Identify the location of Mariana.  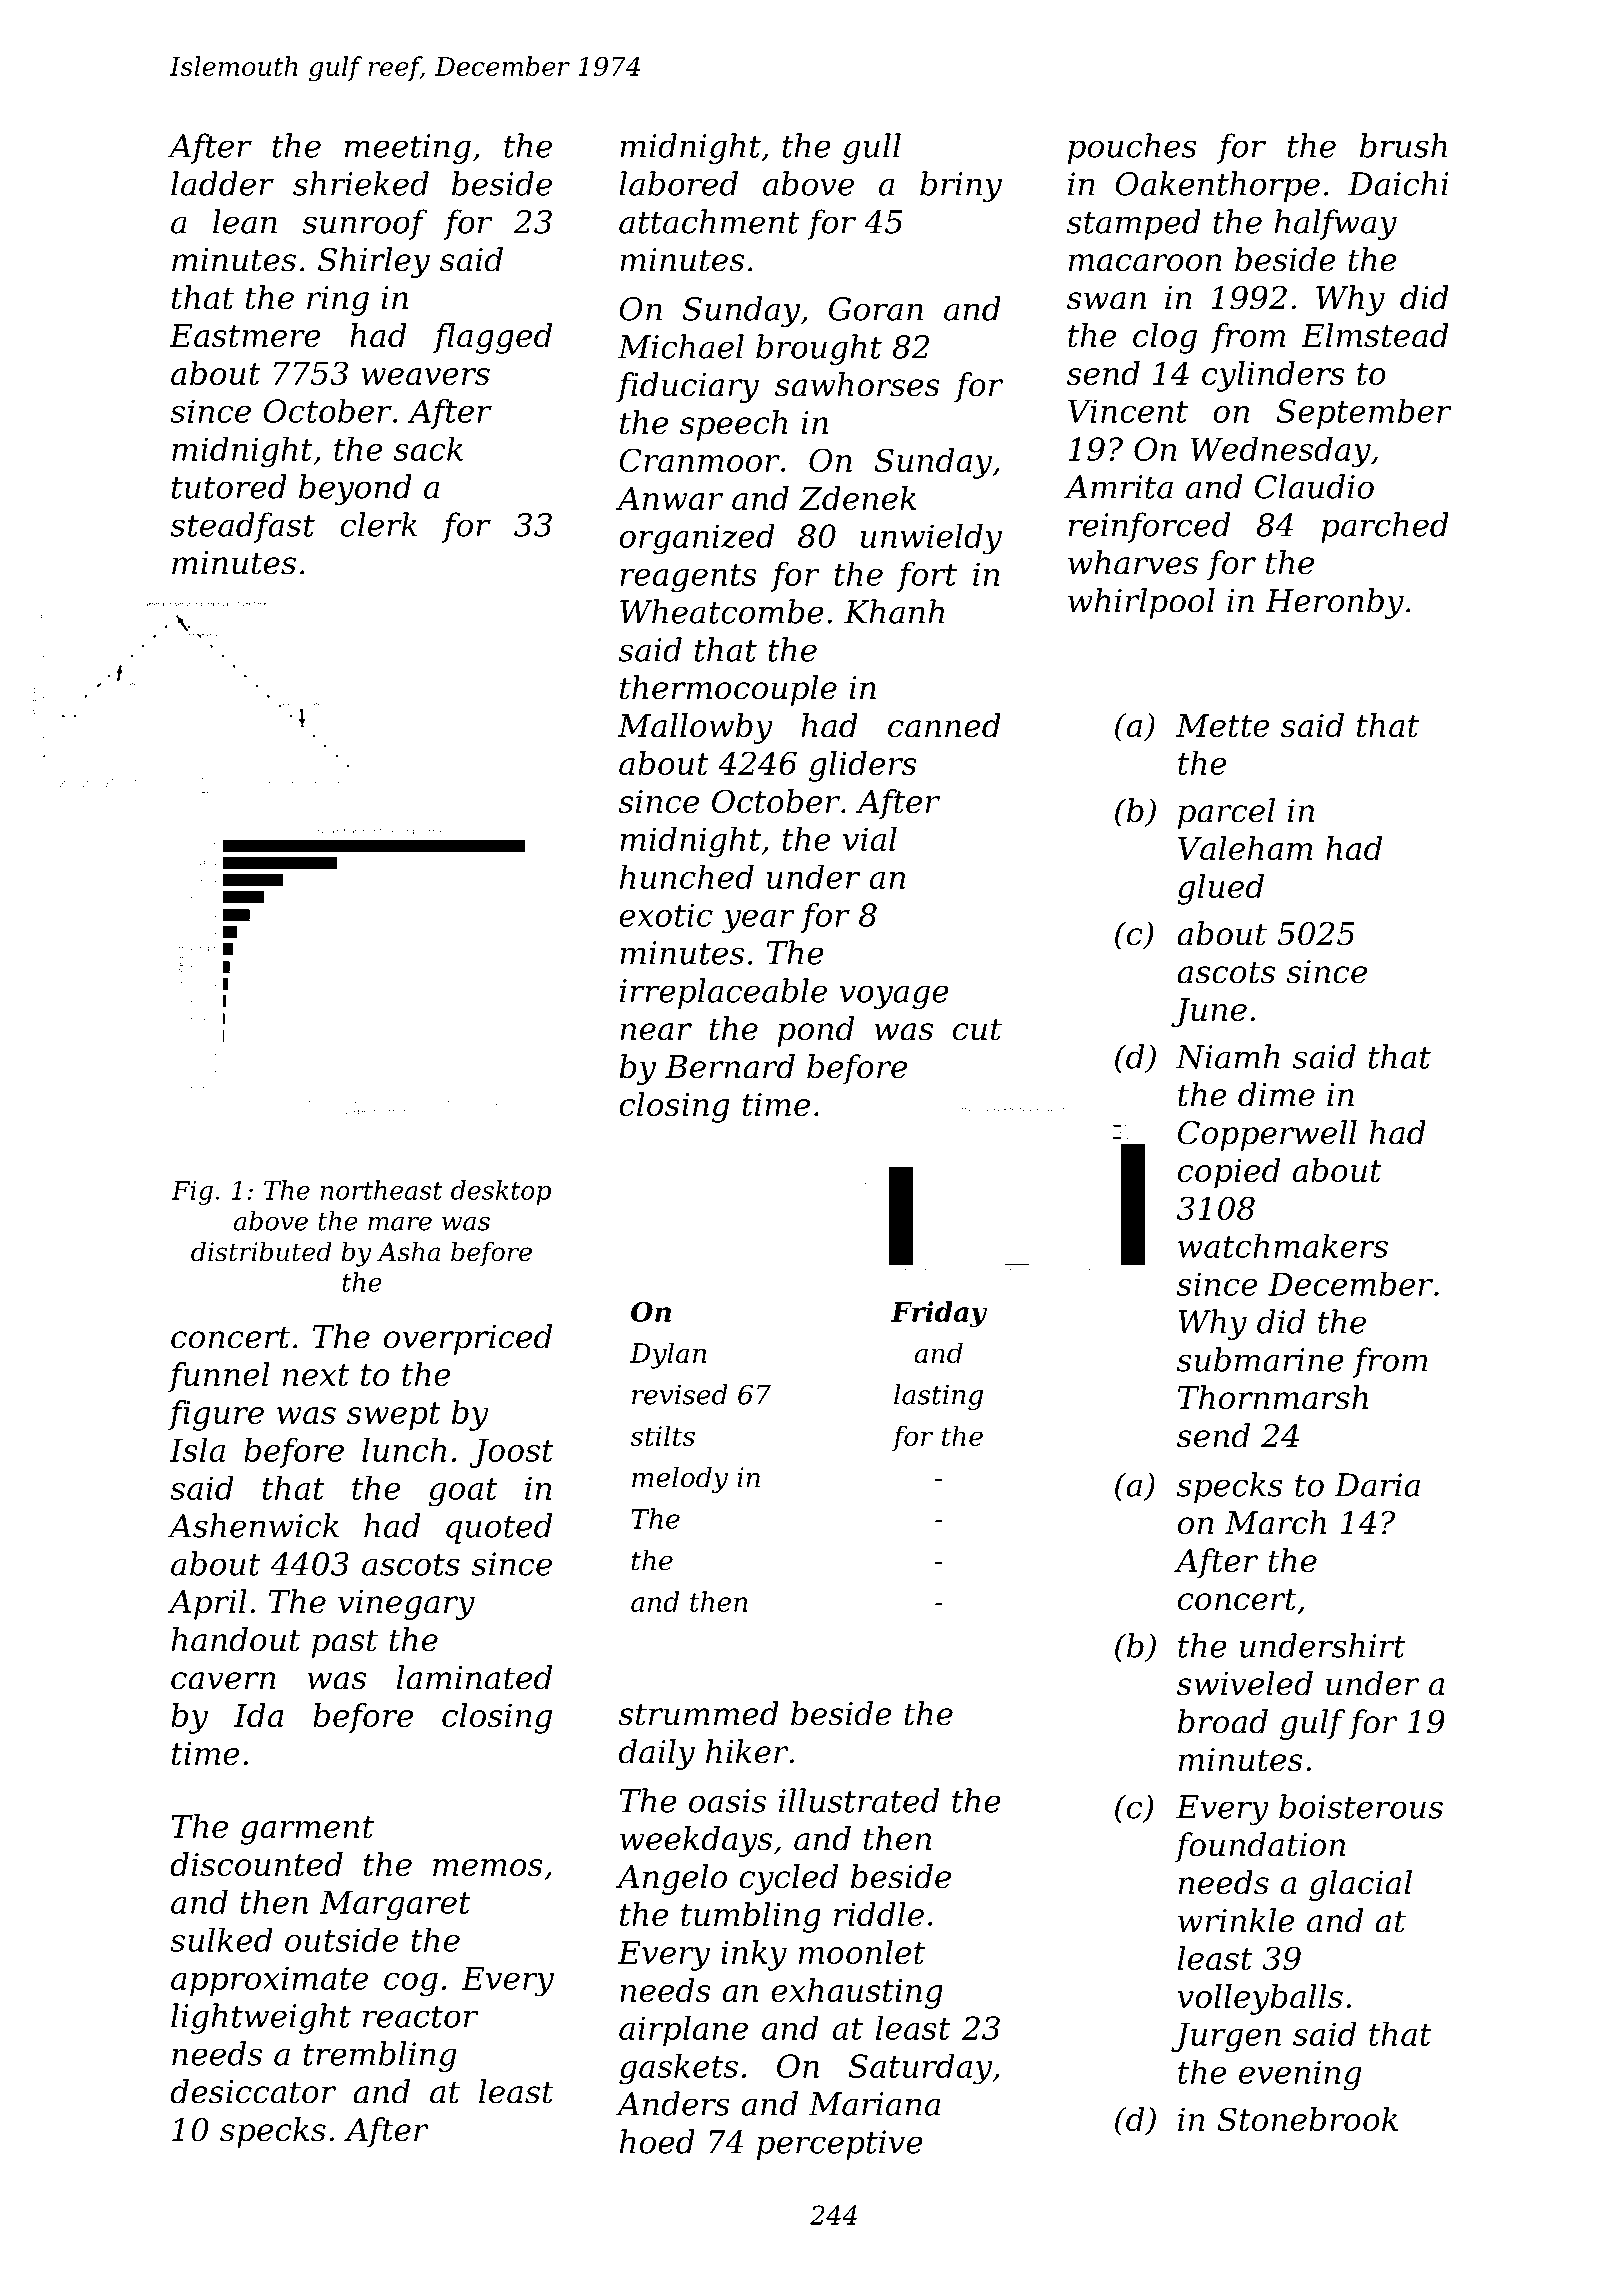
(874, 2104).
